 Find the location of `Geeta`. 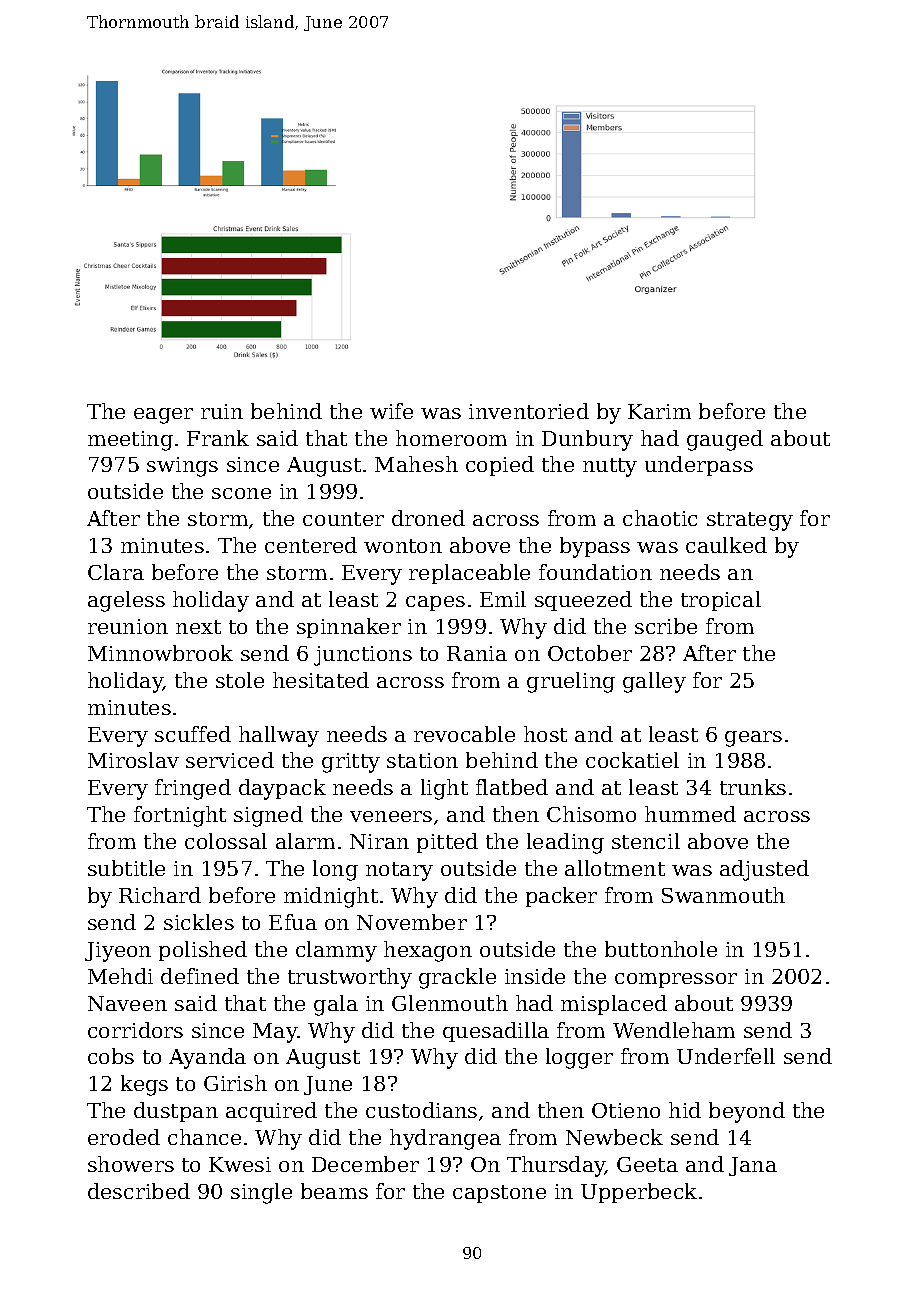

Geeta is located at coordinates (647, 1164).
